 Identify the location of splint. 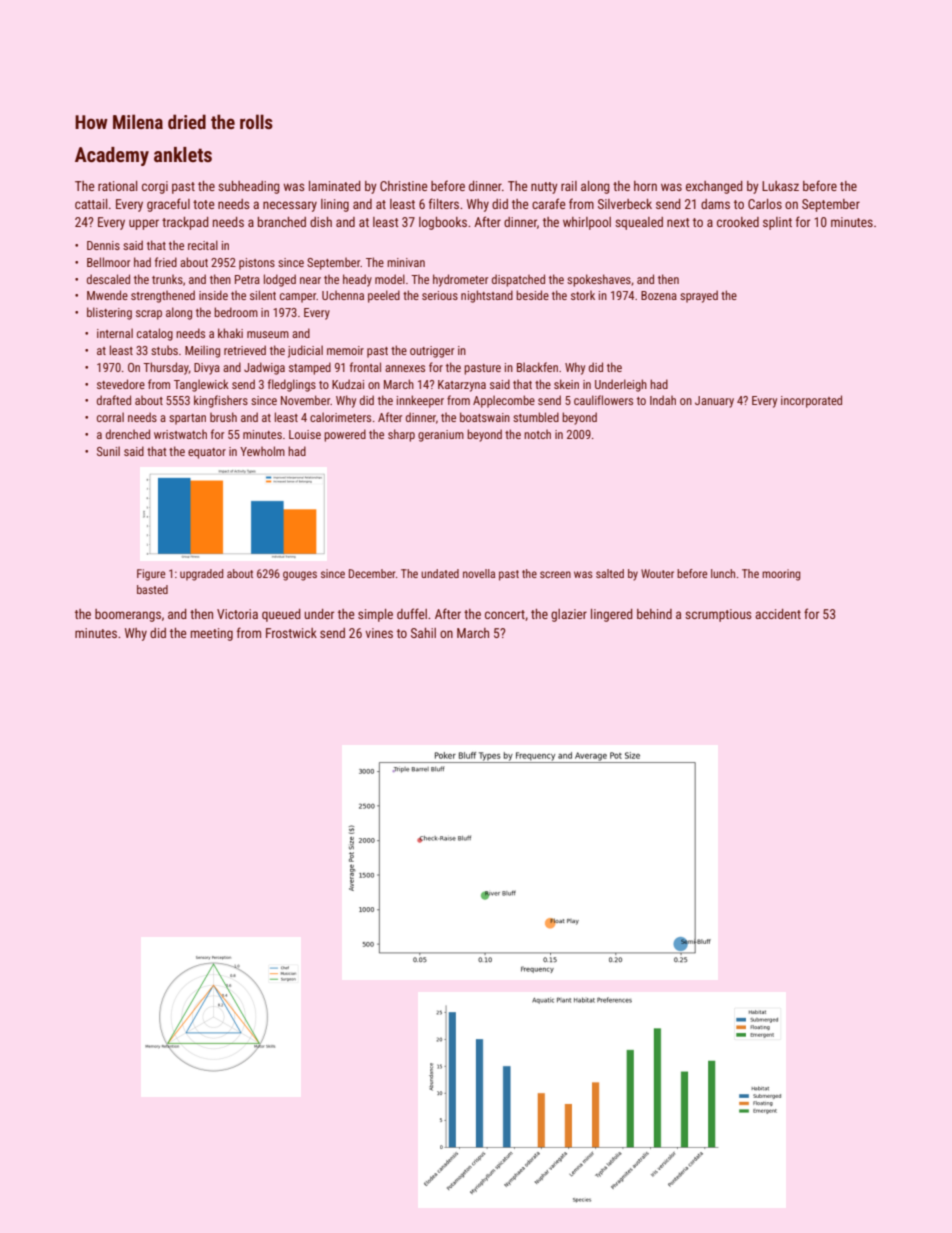
(777, 223).
